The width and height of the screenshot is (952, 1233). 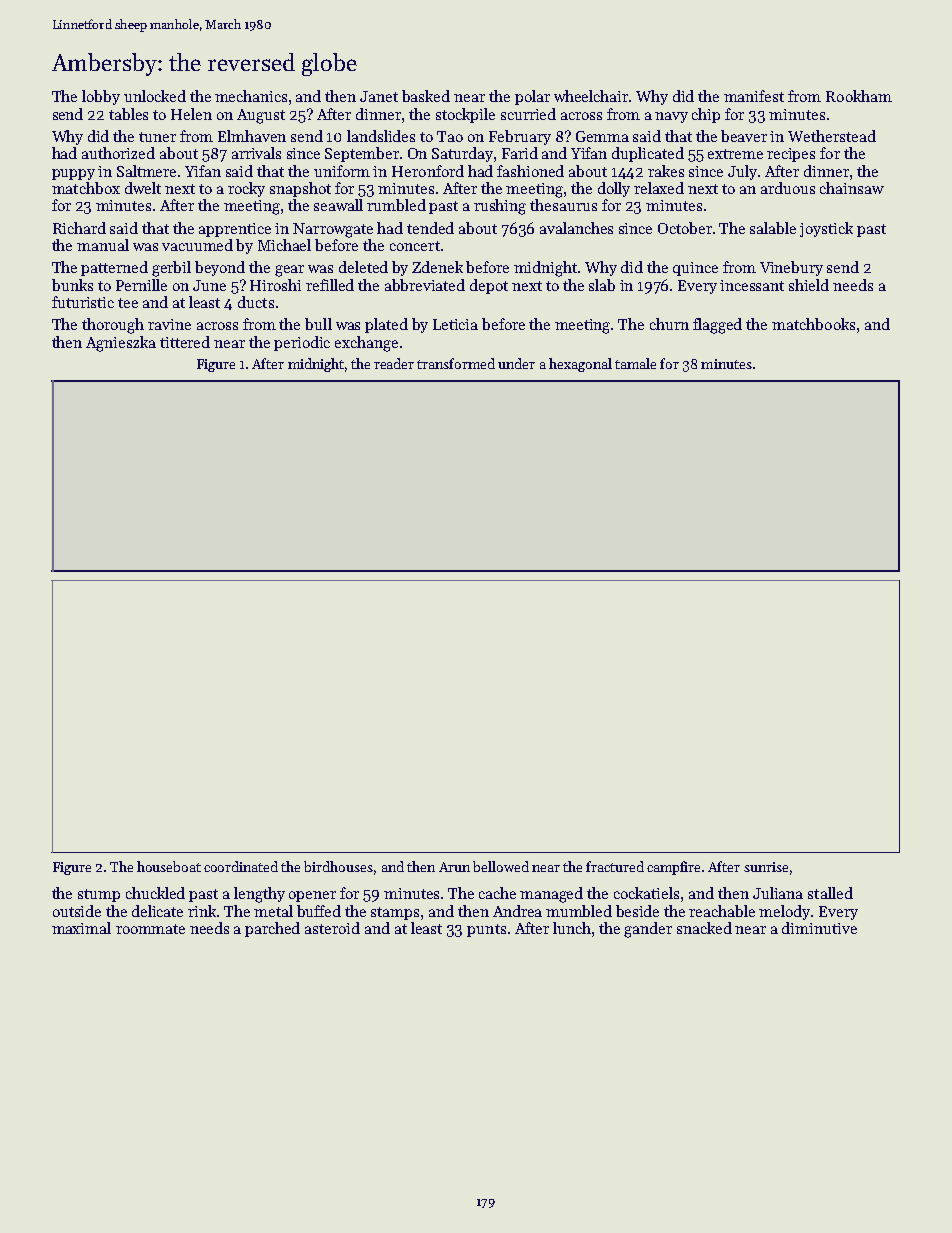 I want to click on unlocked, so click(x=155, y=96).
